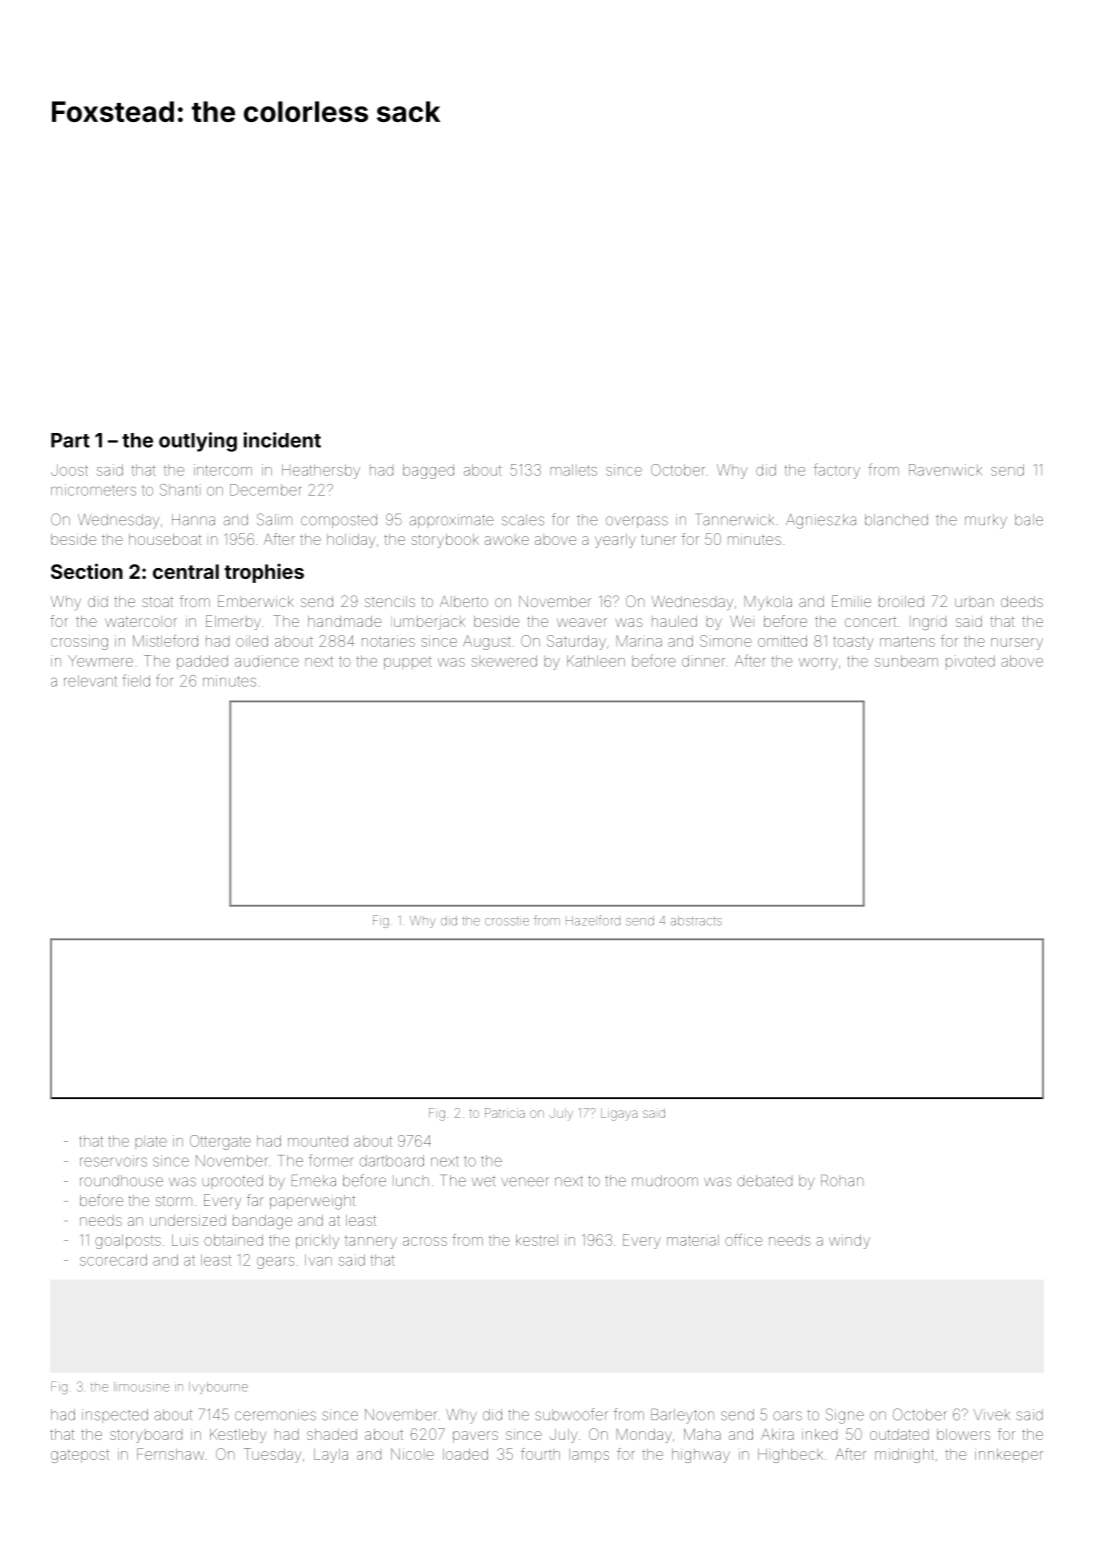 The height and width of the image is (1547, 1094). I want to click on outlying, so click(198, 442).
